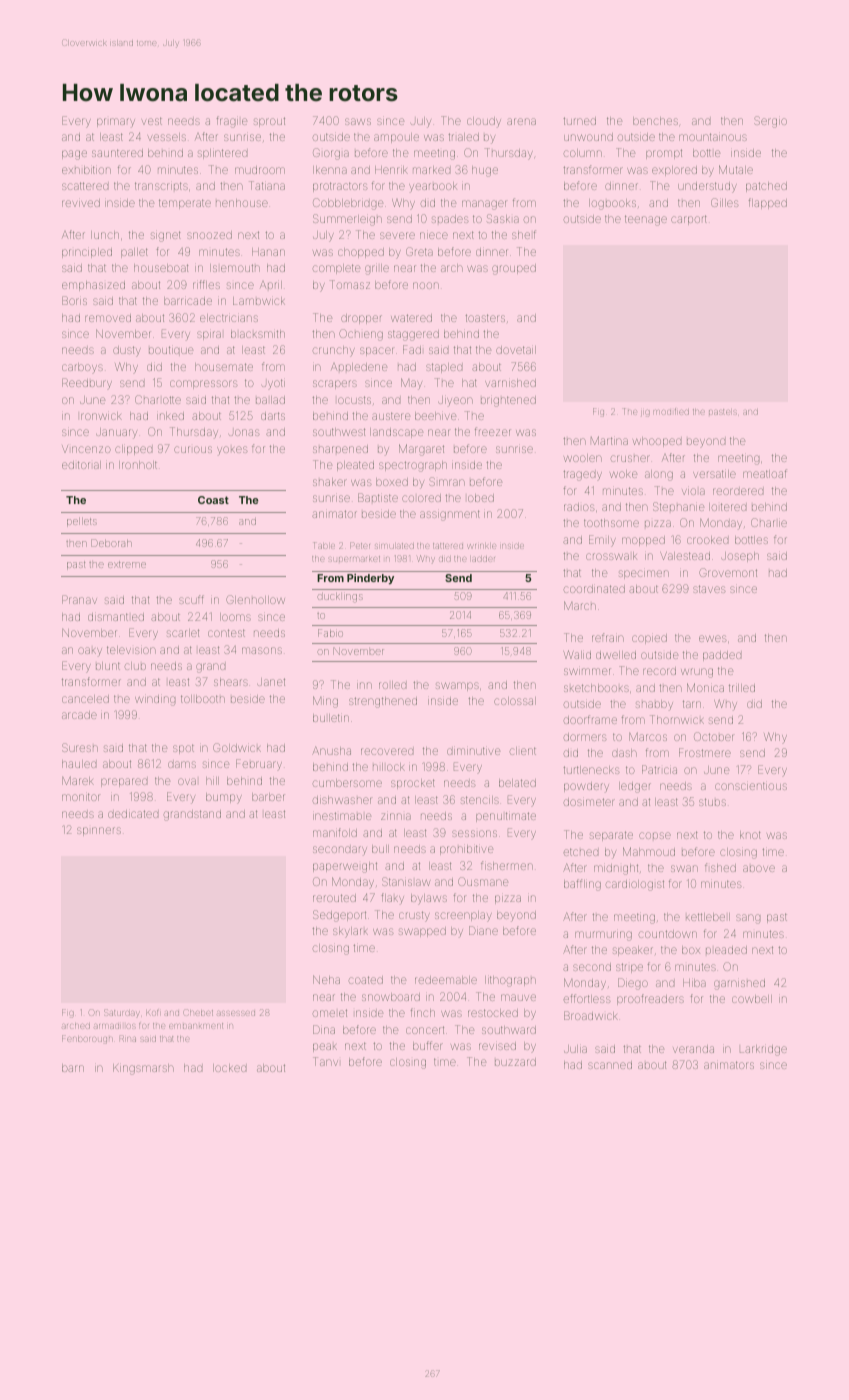  Describe the element at coordinates (521, 121) in the page. I see `arena` at that location.
